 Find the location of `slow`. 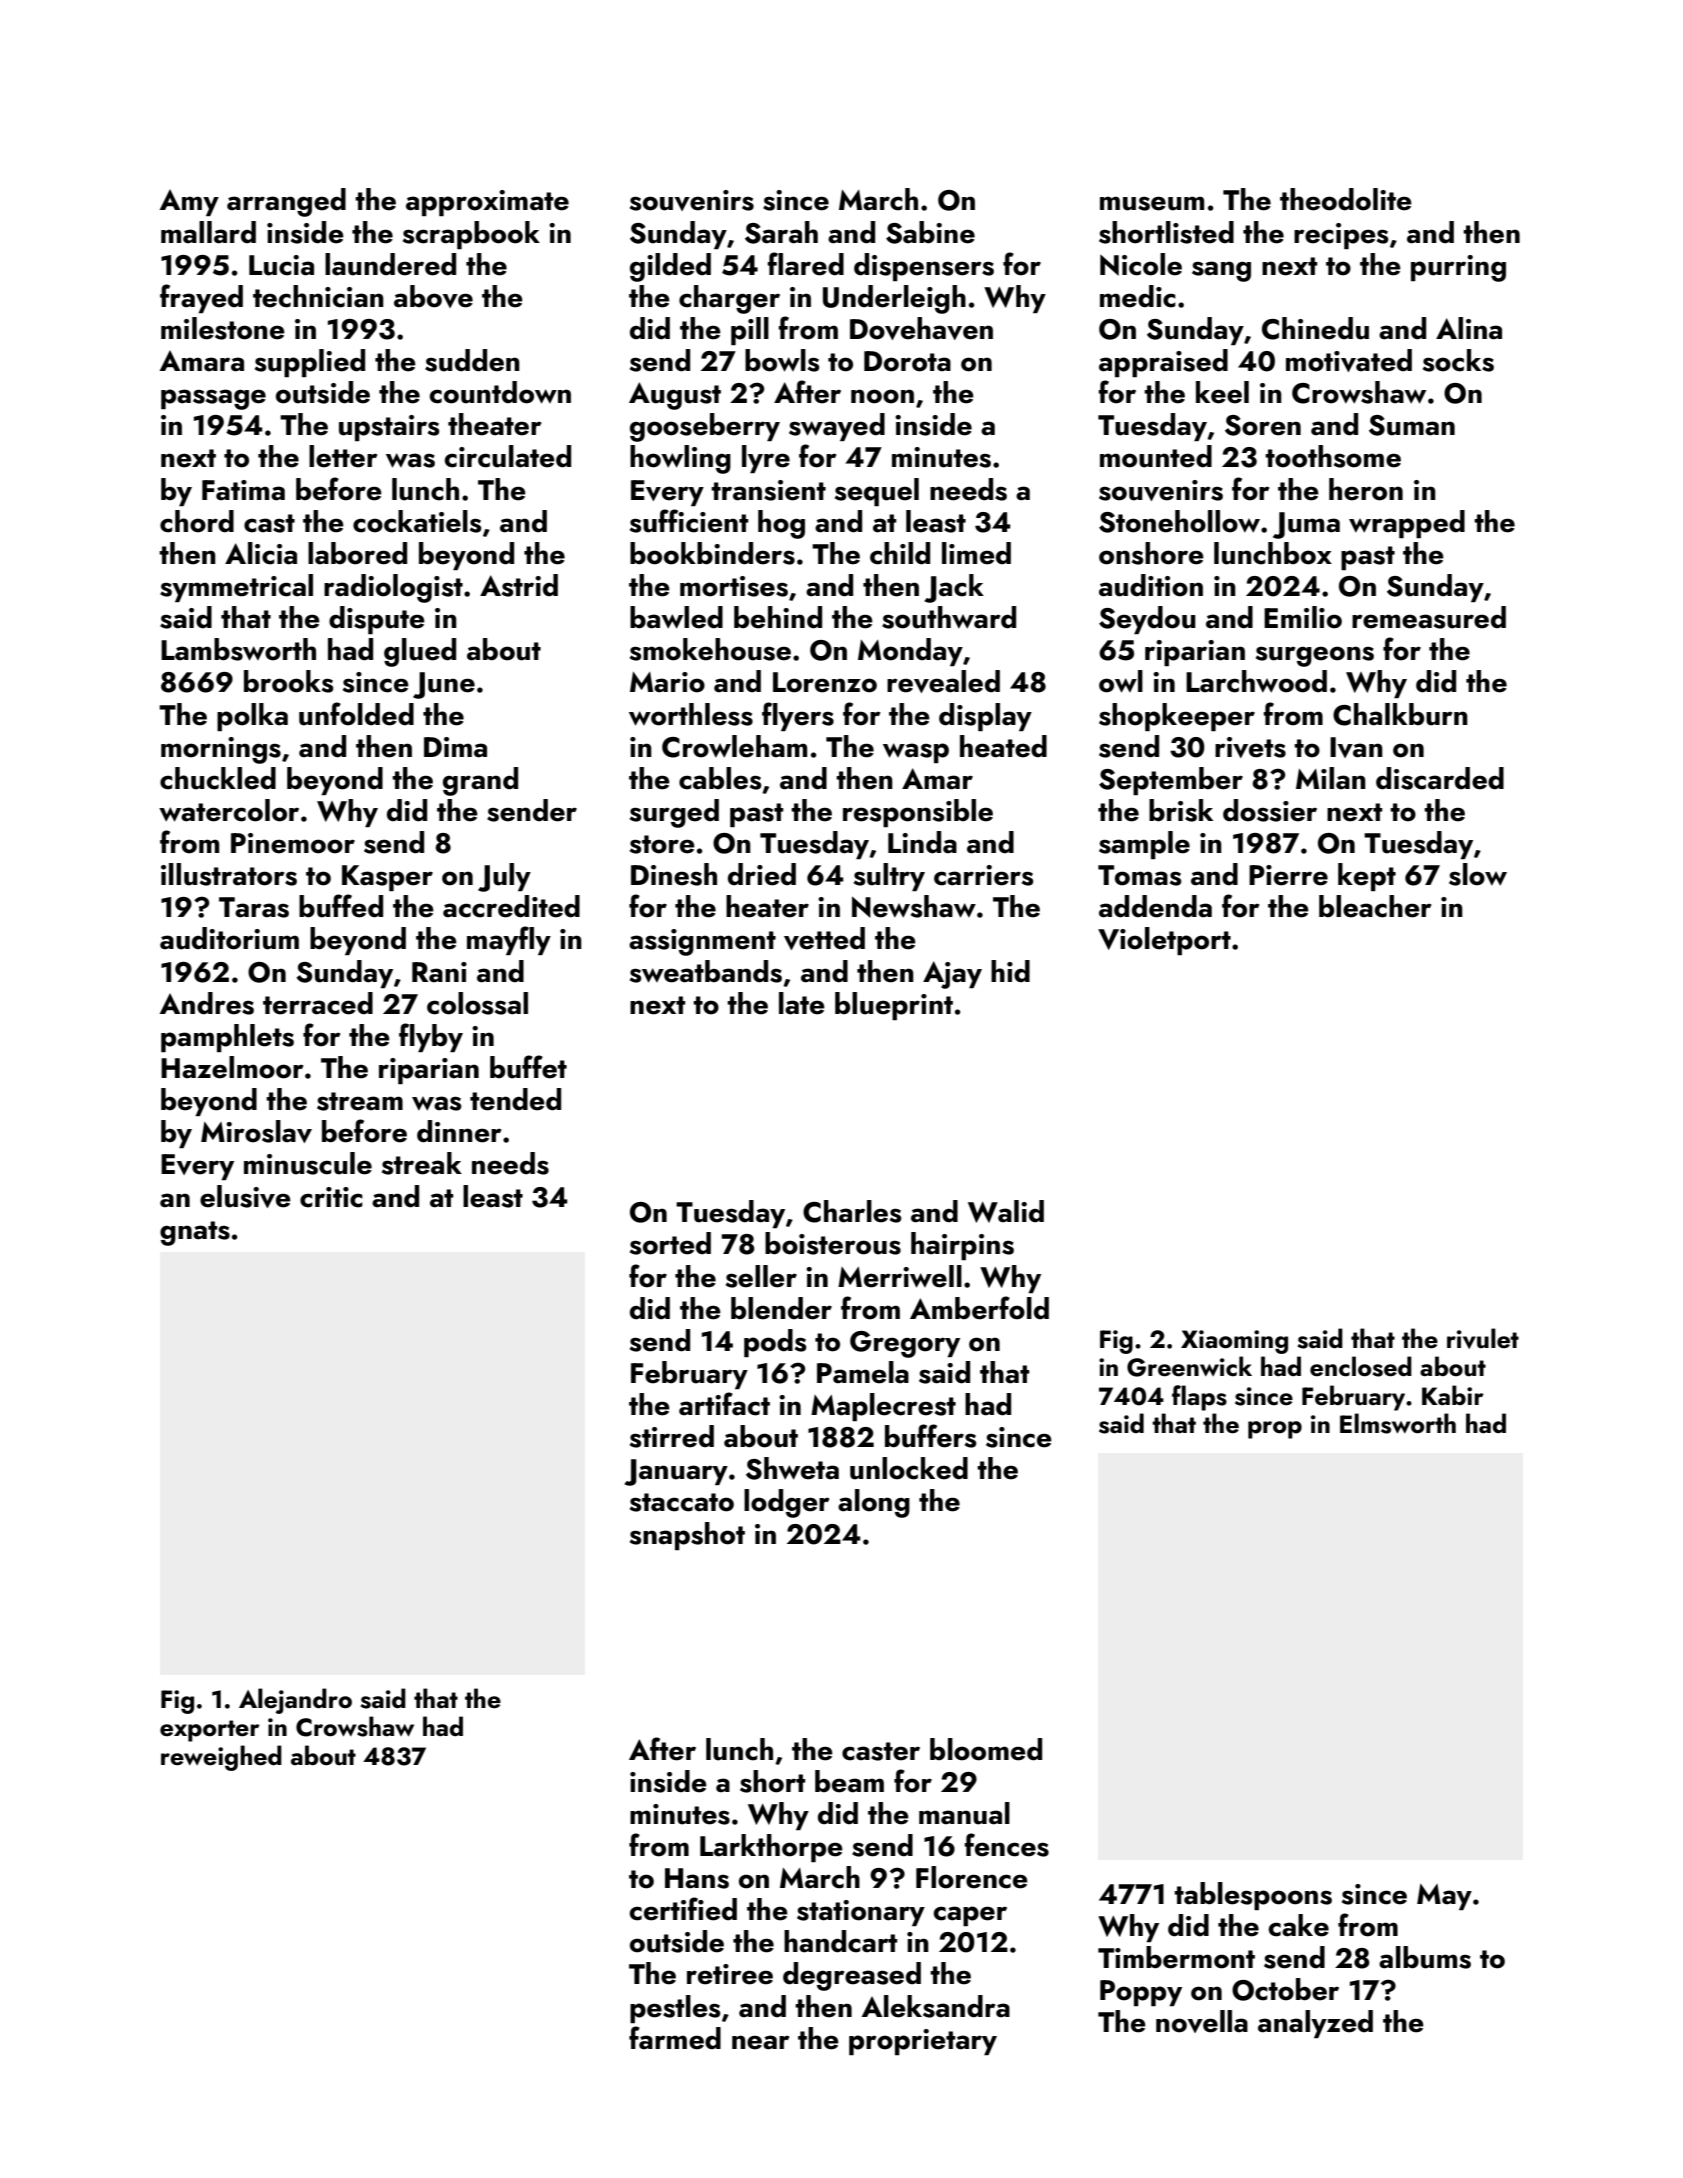

slow is located at coordinates (1478, 874).
